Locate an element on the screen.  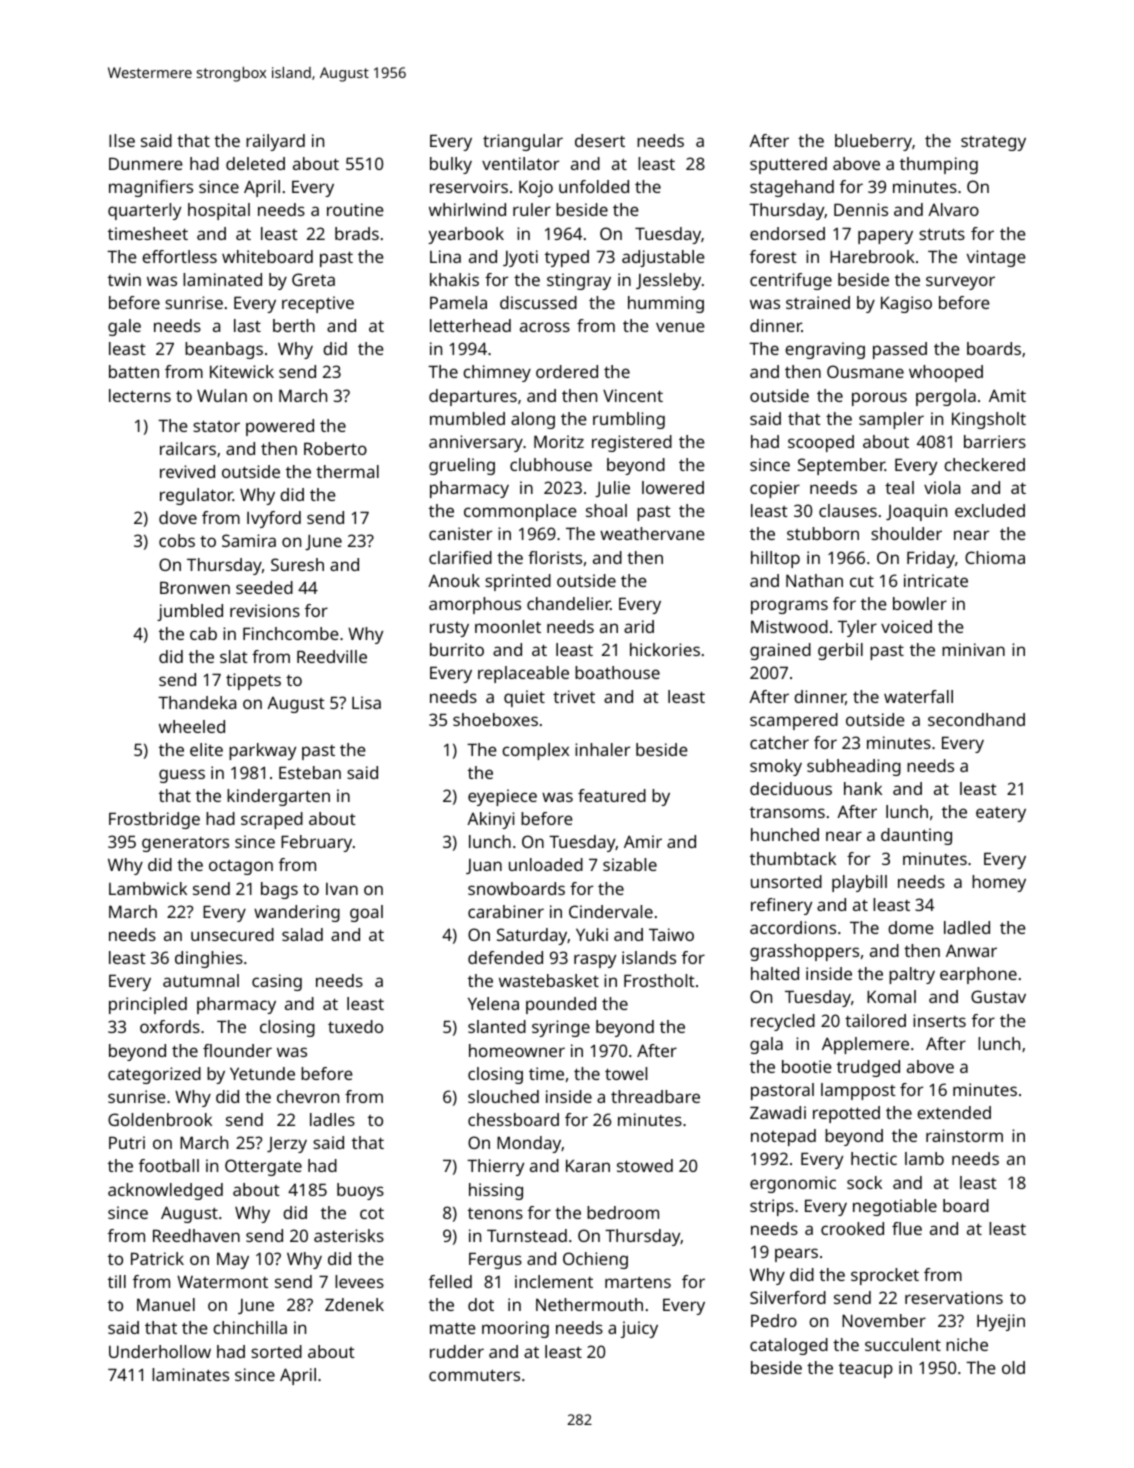
commuters is located at coordinates (474, 1375).
